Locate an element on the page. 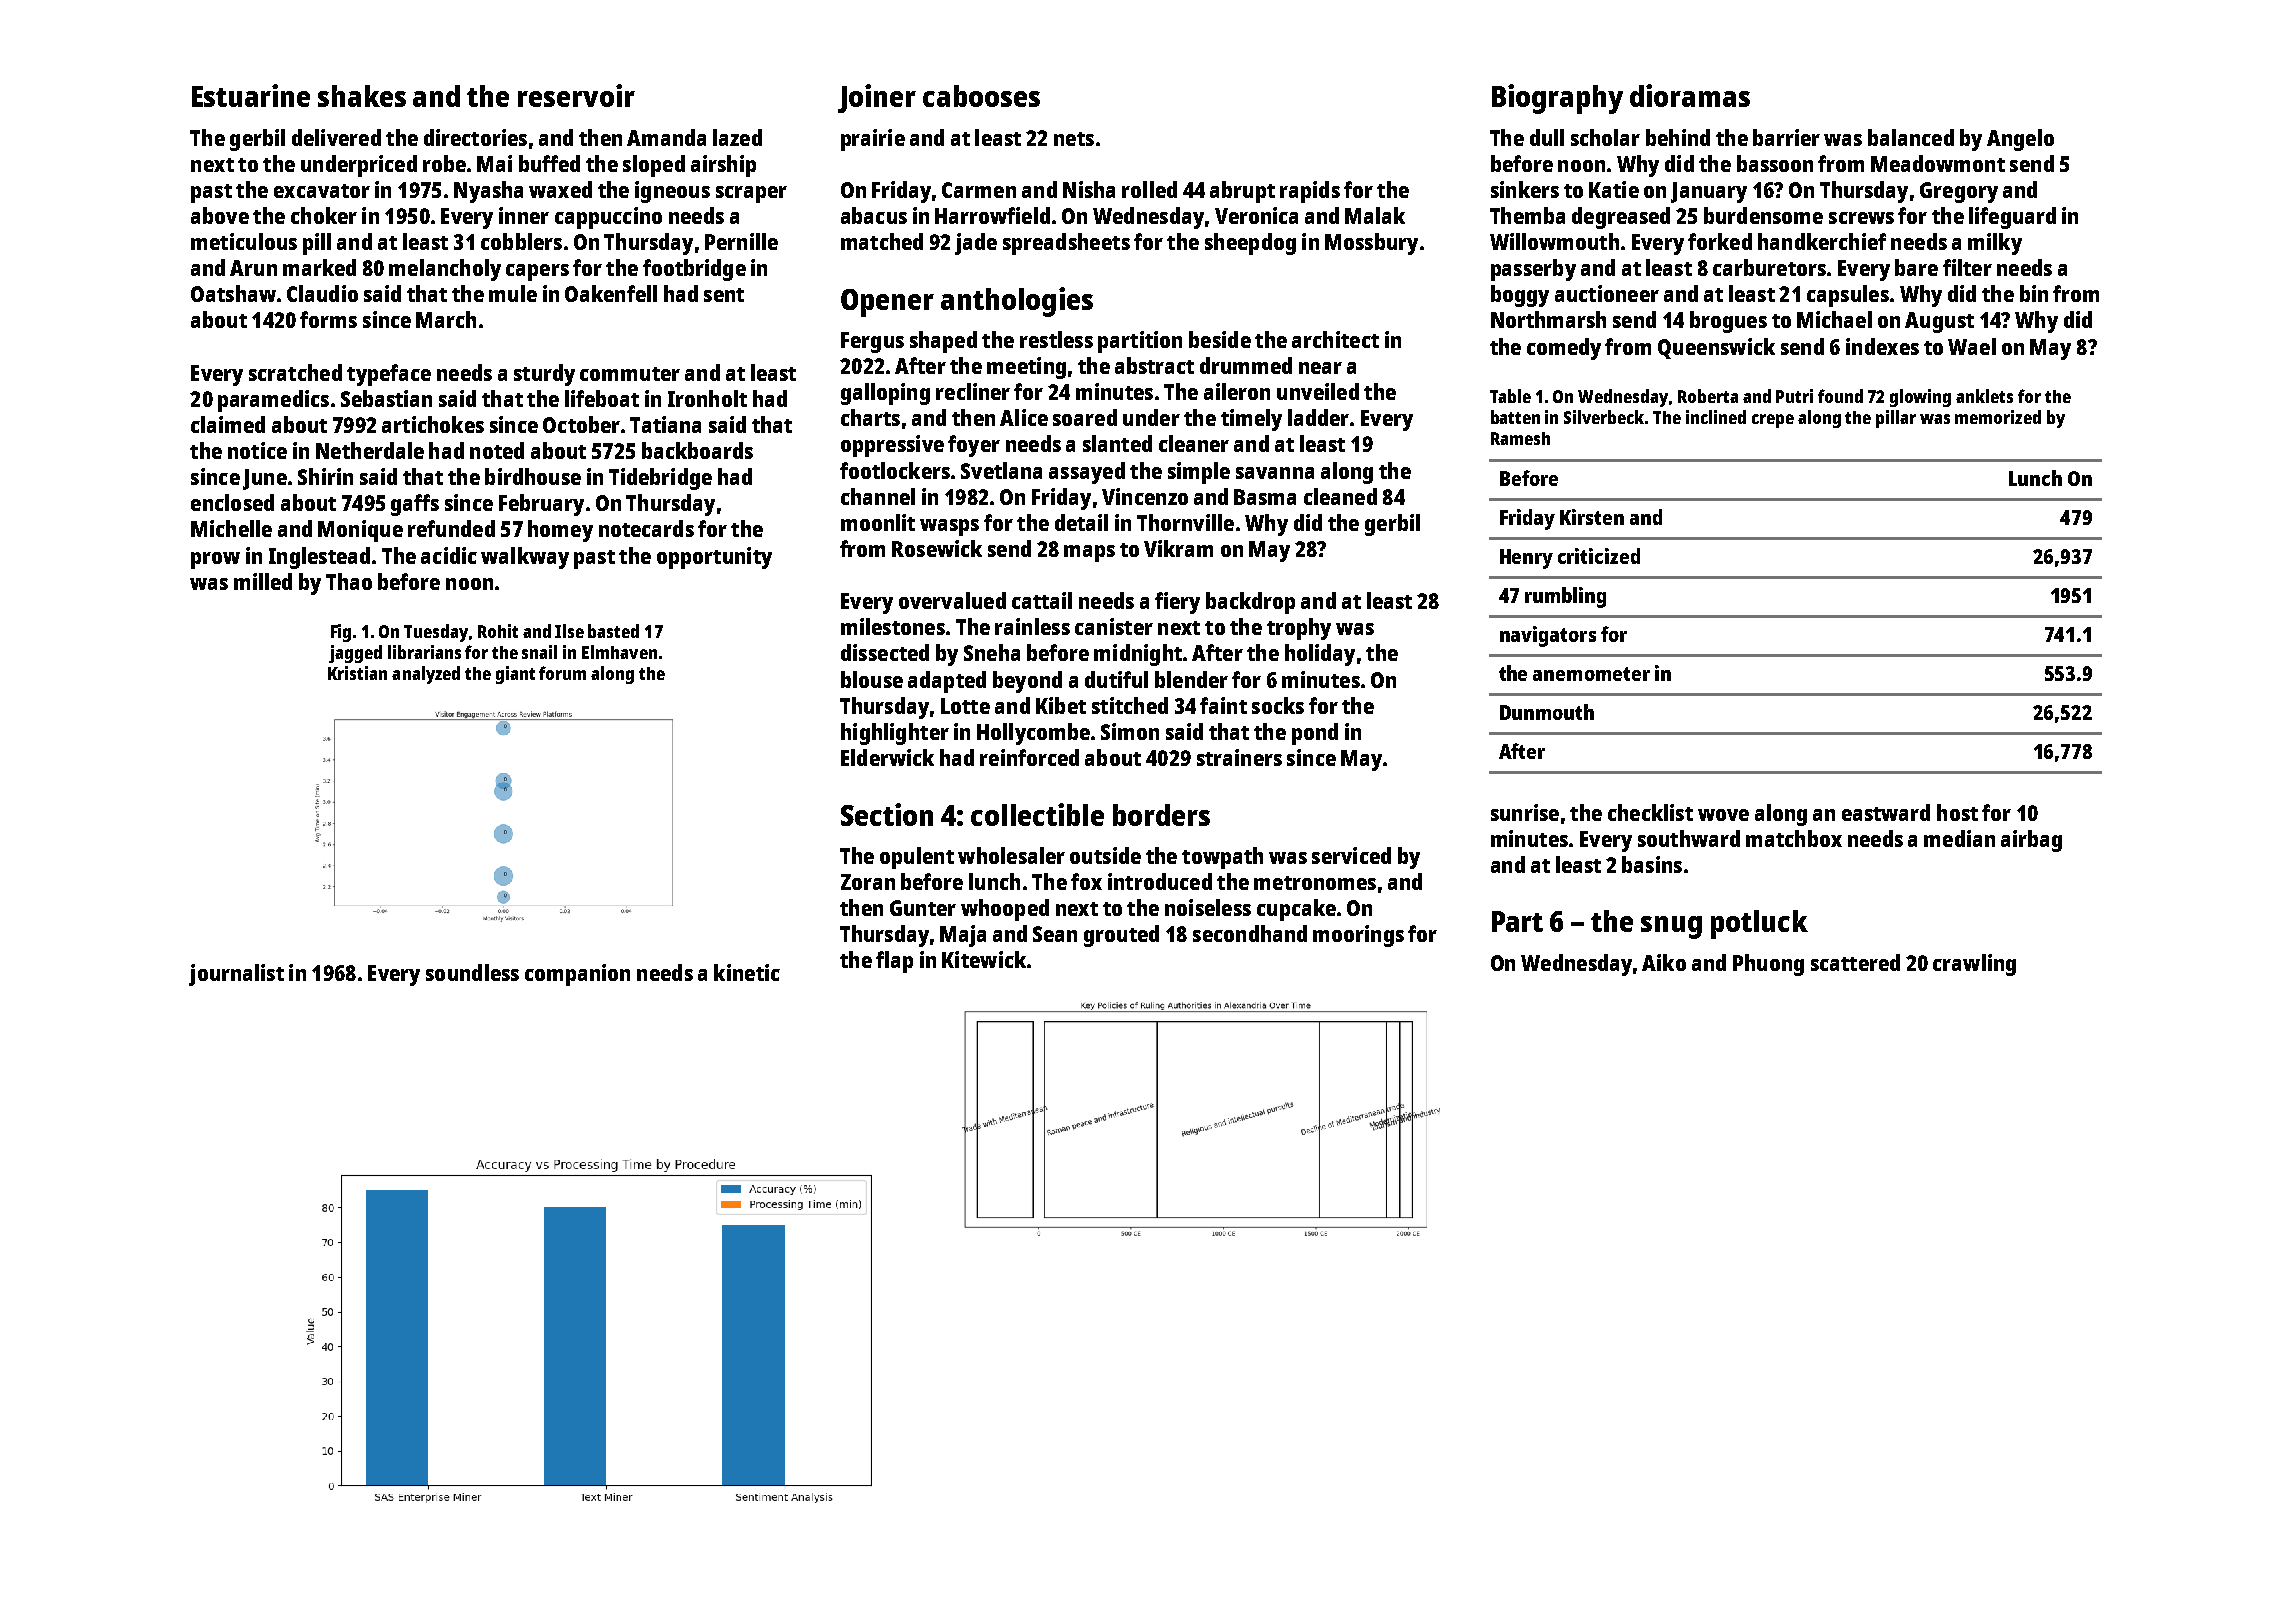 The height and width of the page is (1620, 2292). Aiko is located at coordinates (1664, 962).
